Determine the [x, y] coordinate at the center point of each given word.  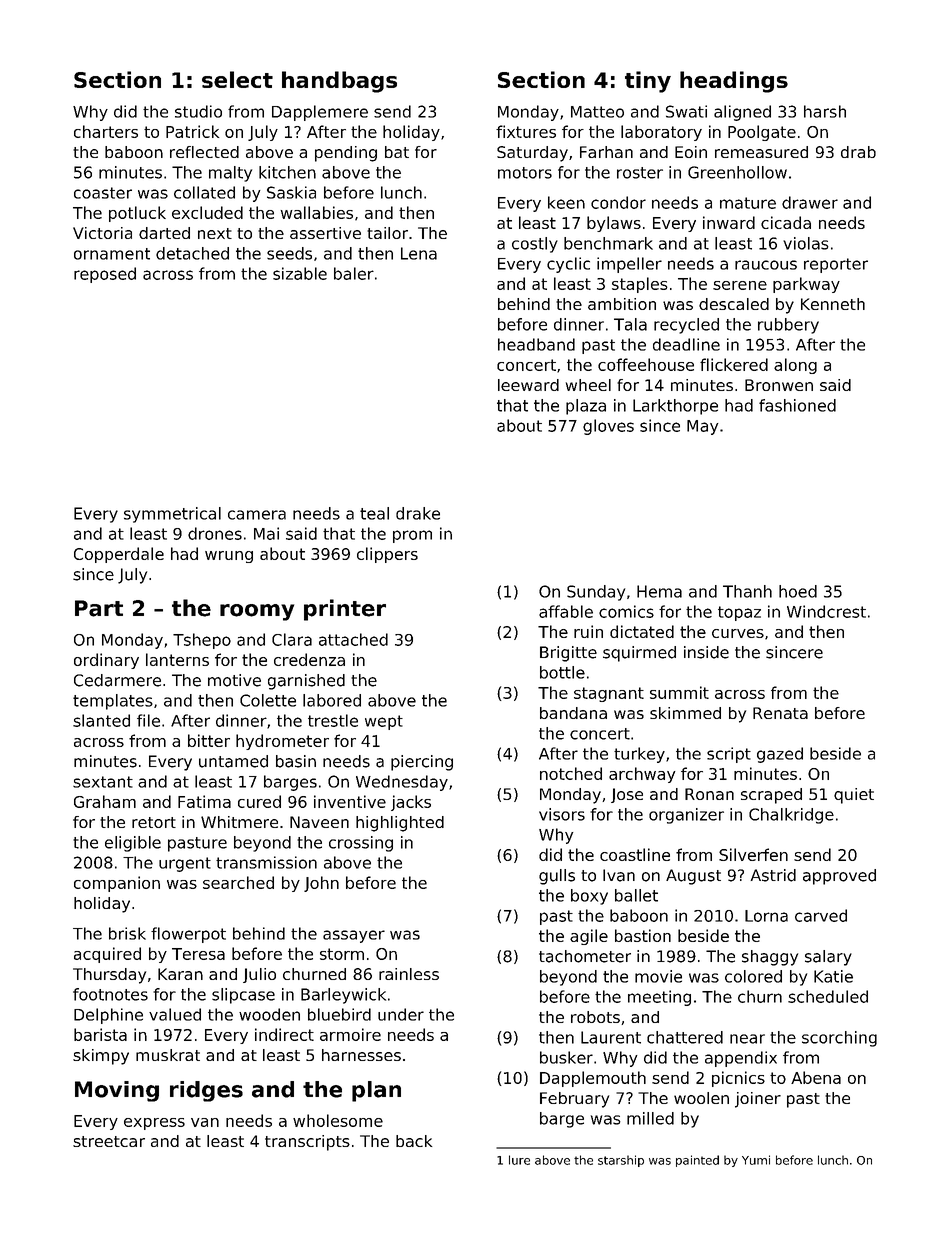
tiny [648, 82]
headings [734, 82]
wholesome [338, 1120]
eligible [133, 844]
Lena [419, 253]
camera [257, 515]
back [414, 1141]
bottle [562, 672]
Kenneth [833, 304]
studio [198, 111]
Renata [780, 713]
